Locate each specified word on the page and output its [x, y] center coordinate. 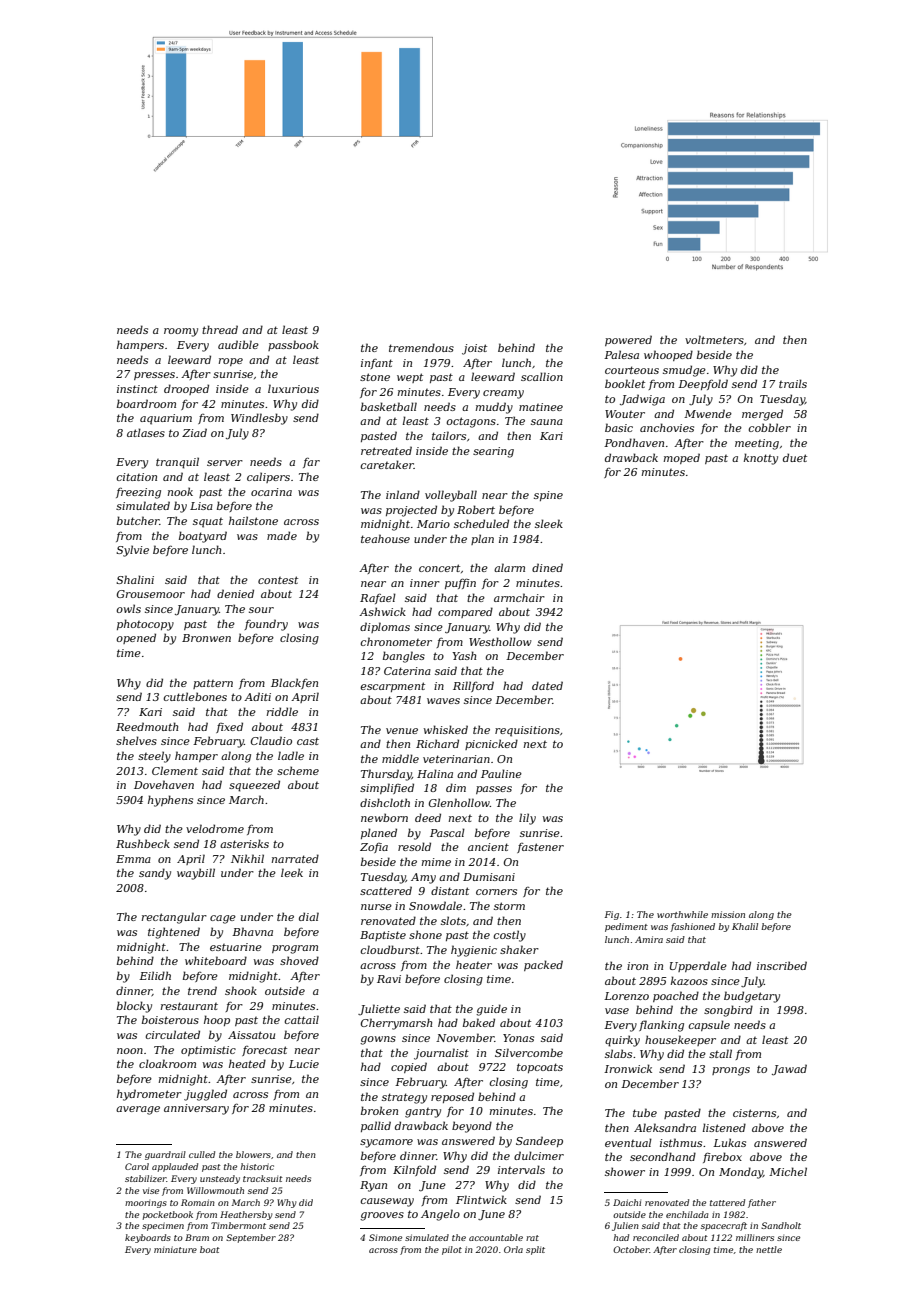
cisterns [754, 1113]
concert [439, 568]
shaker [519, 949]
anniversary [196, 1109]
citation [136, 477]
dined [547, 567]
